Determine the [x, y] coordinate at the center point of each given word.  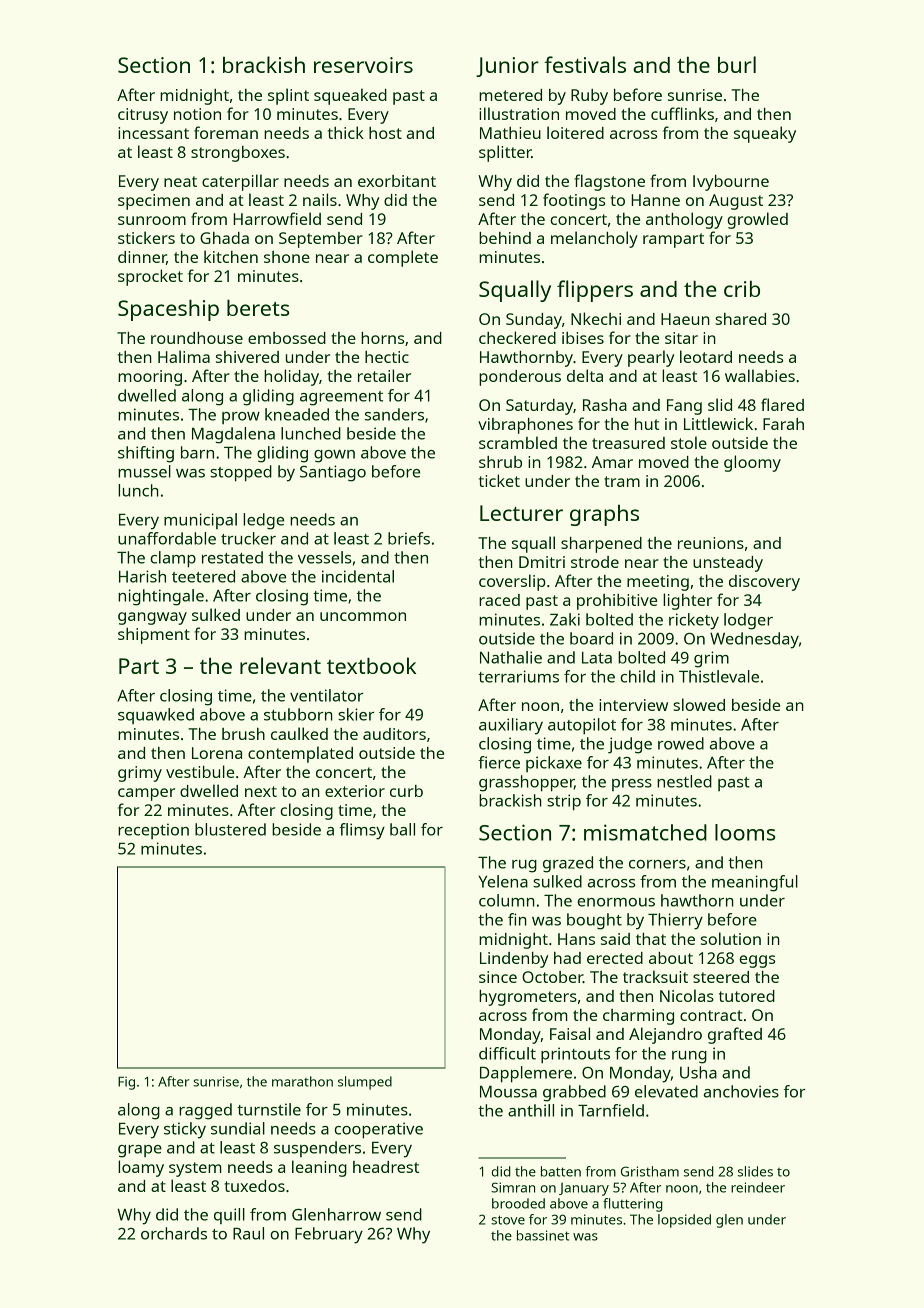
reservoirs [363, 65]
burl [737, 64]
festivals [585, 64]
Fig [126, 1083]
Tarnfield [611, 1110]
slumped [365, 1083]
